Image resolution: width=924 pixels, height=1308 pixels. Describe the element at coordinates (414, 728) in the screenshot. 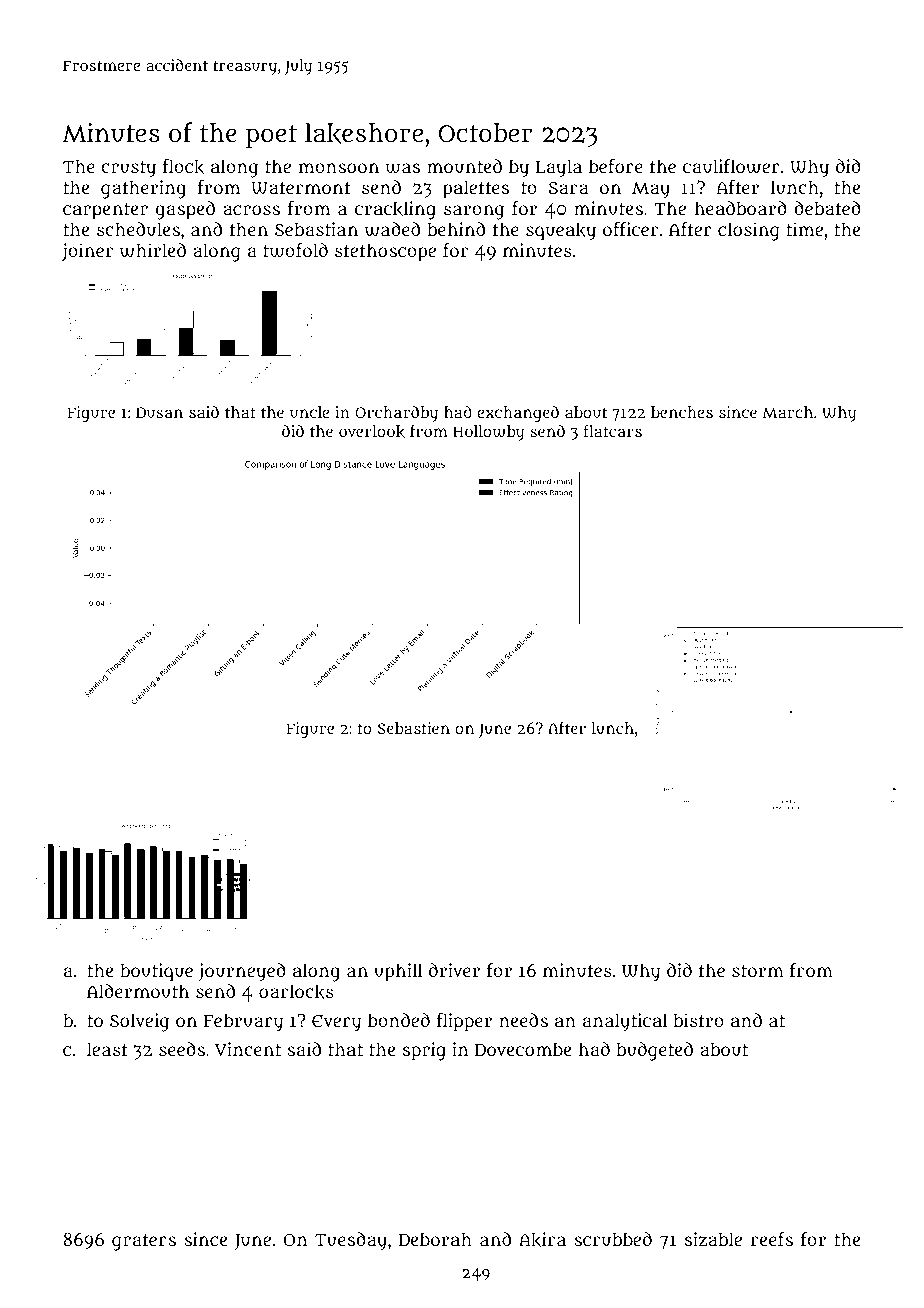

I see `Sebastien` at that location.
